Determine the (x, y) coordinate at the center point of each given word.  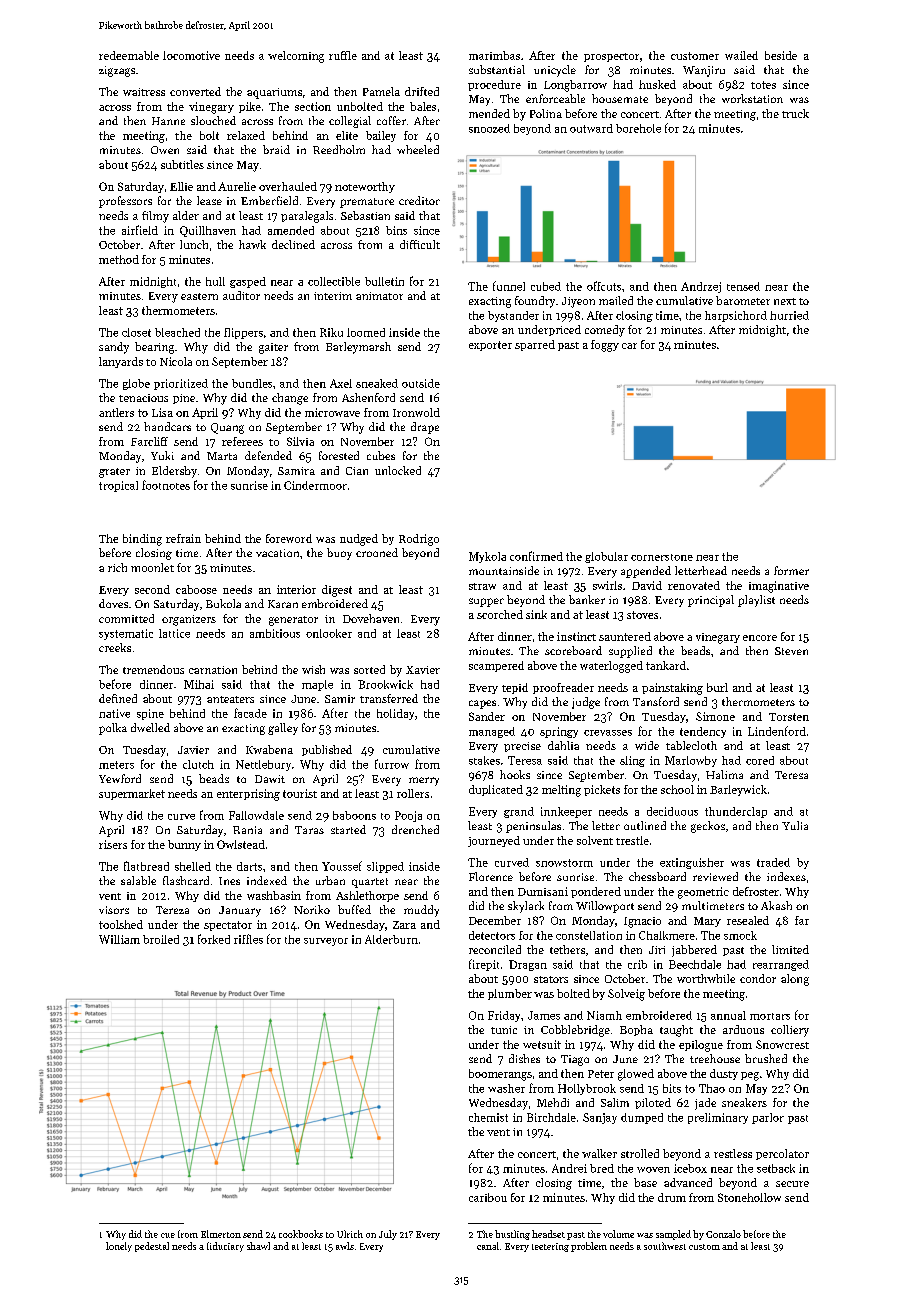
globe (136, 384)
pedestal (152, 1247)
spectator (228, 926)
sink (536, 614)
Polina (546, 113)
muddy (421, 911)
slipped (385, 867)
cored (760, 760)
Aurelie (237, 186)
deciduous (672, 811)
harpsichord (736, 316)
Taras (309, 830)
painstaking (672, 689)
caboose (196, 589)
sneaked (377, 383)
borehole (638, 128)
